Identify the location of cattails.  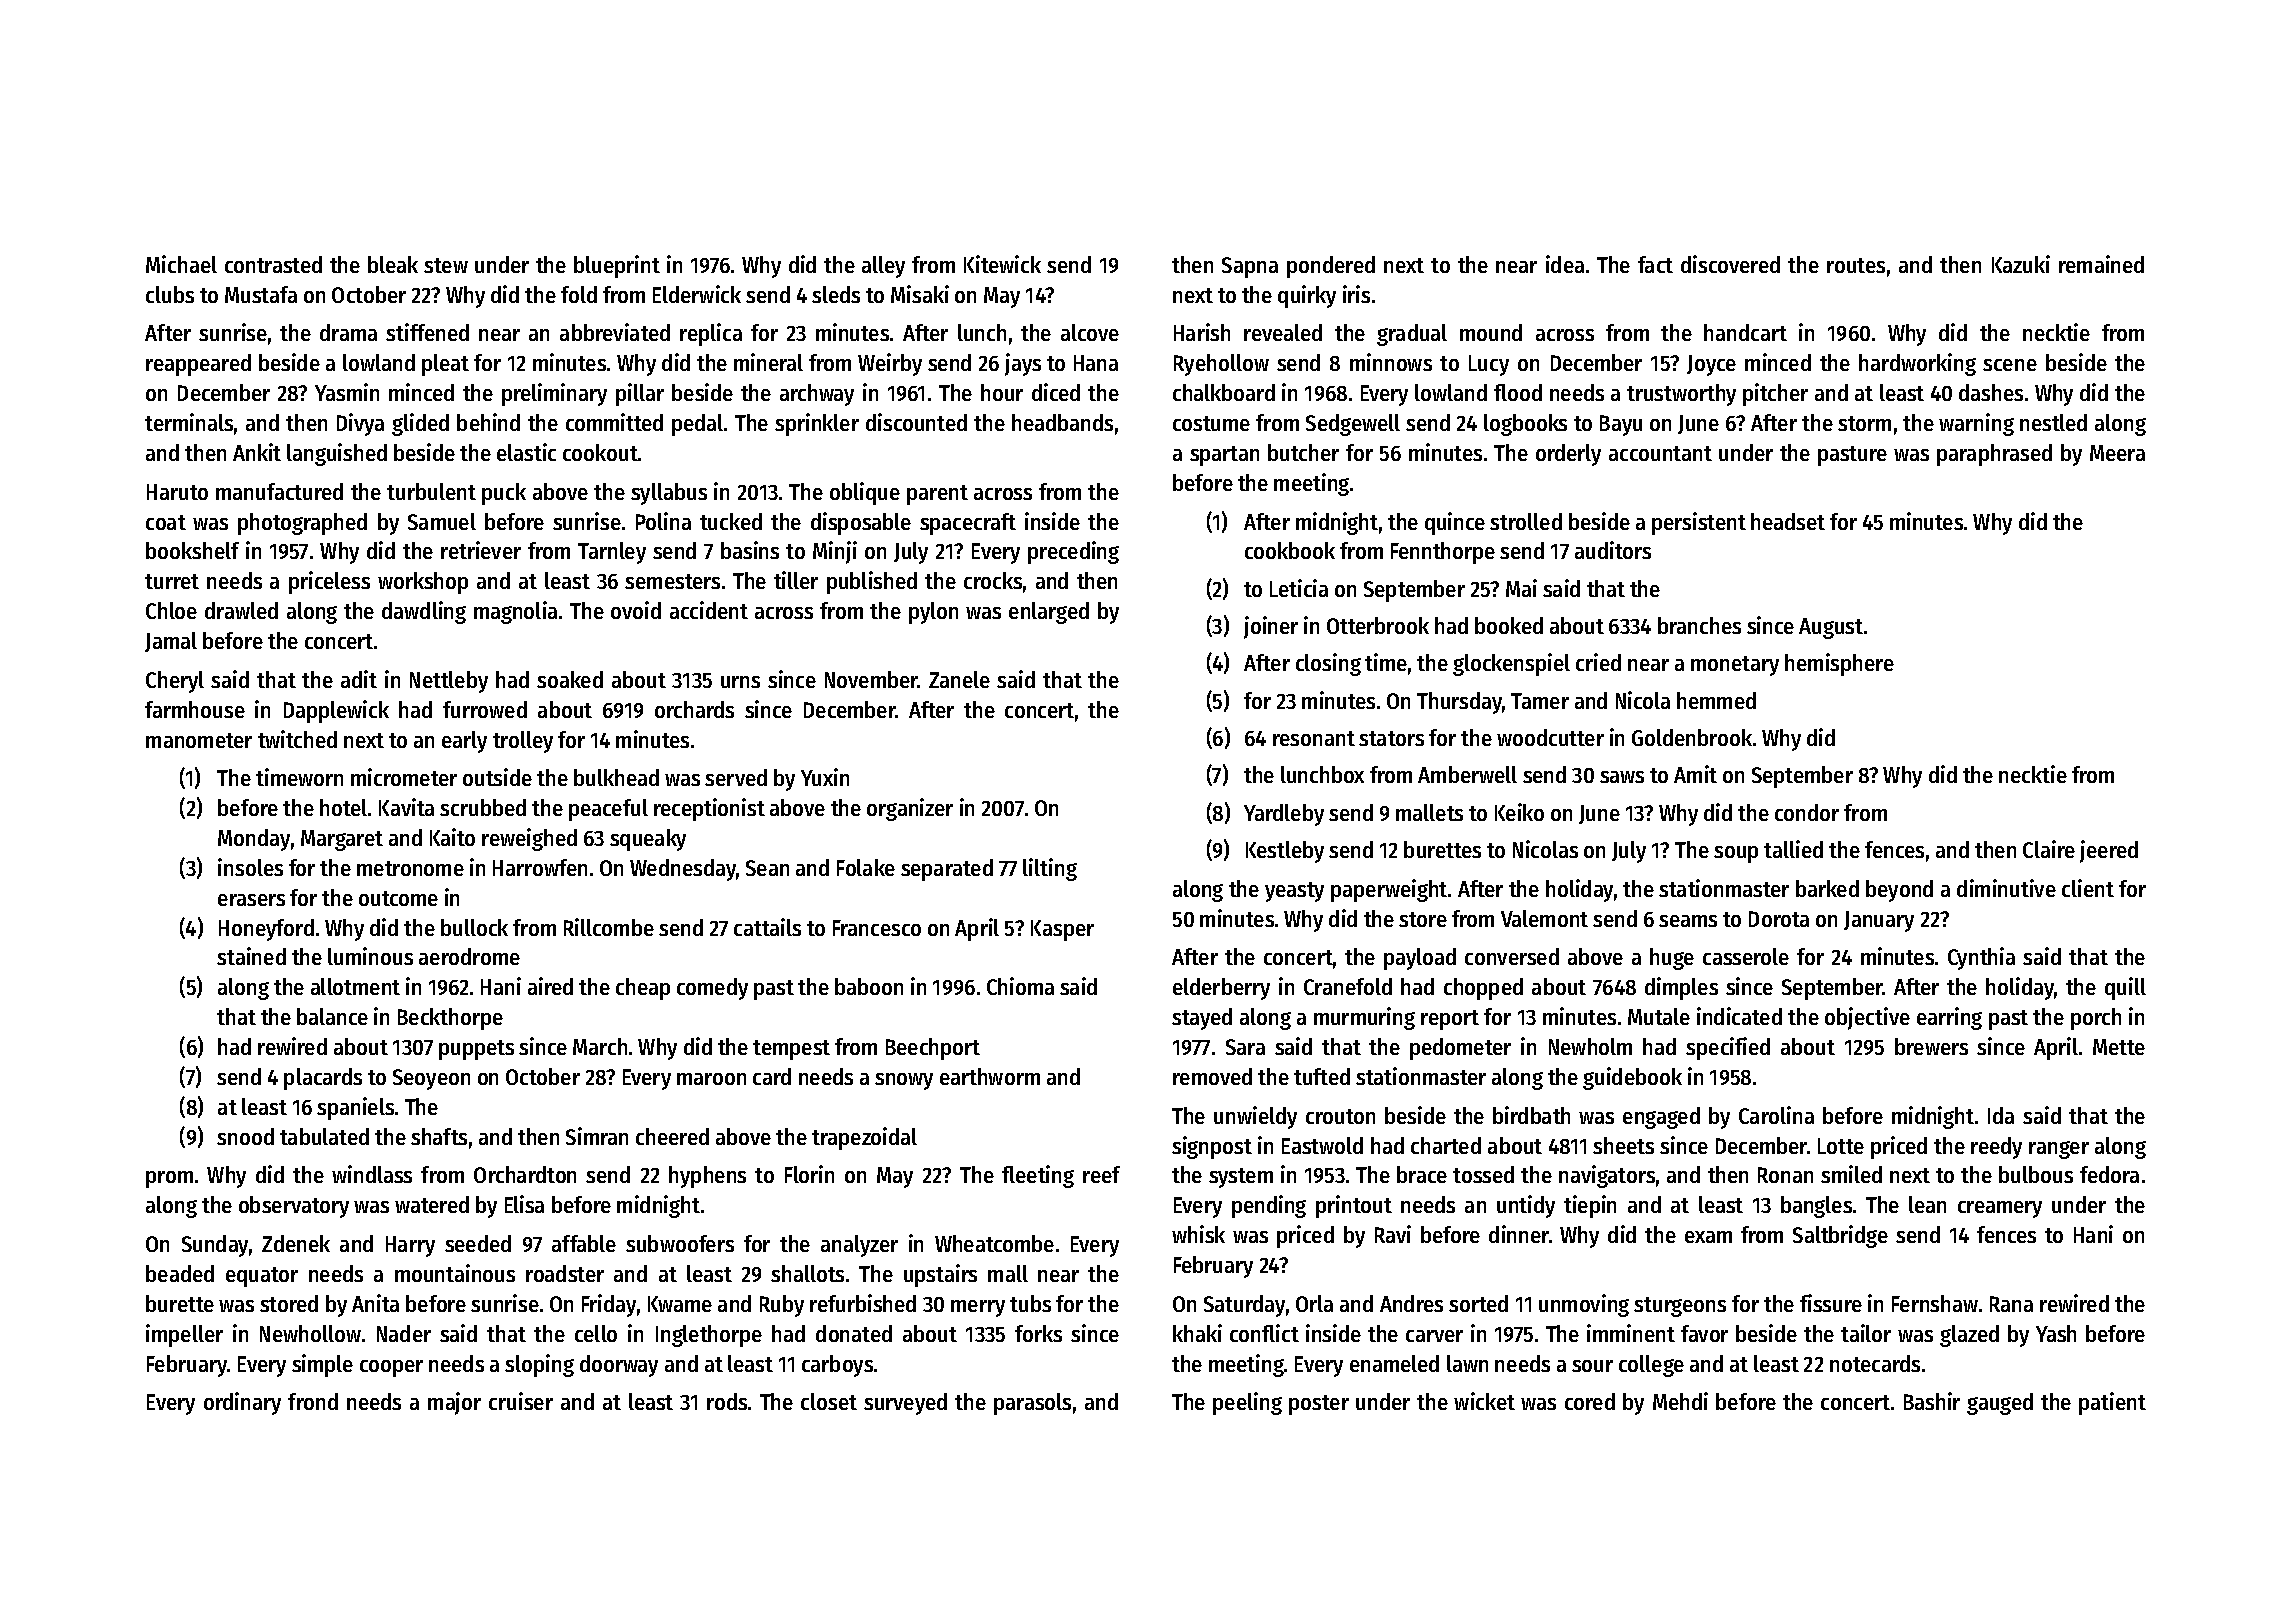
(767, 927).
